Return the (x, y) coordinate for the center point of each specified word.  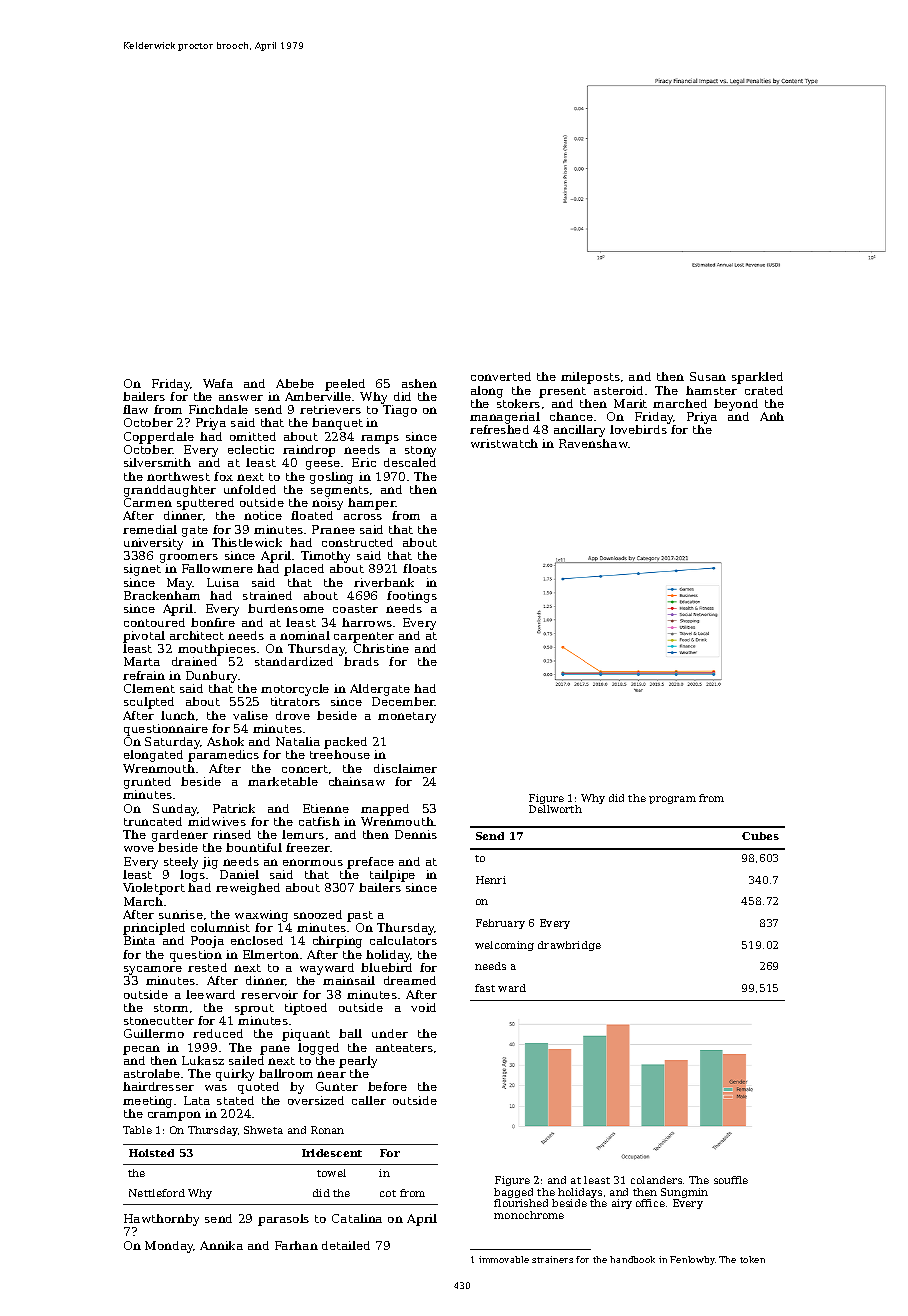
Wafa (218, 383)
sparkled (757, 378)
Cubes (760, 836)
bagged (513, 1193)
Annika (221, 1245)
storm (171, 1008)
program (672, 800)
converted (501, 376)
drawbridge (569, 946)
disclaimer (405, 768)
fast (485, 988)
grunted (147, 783)
